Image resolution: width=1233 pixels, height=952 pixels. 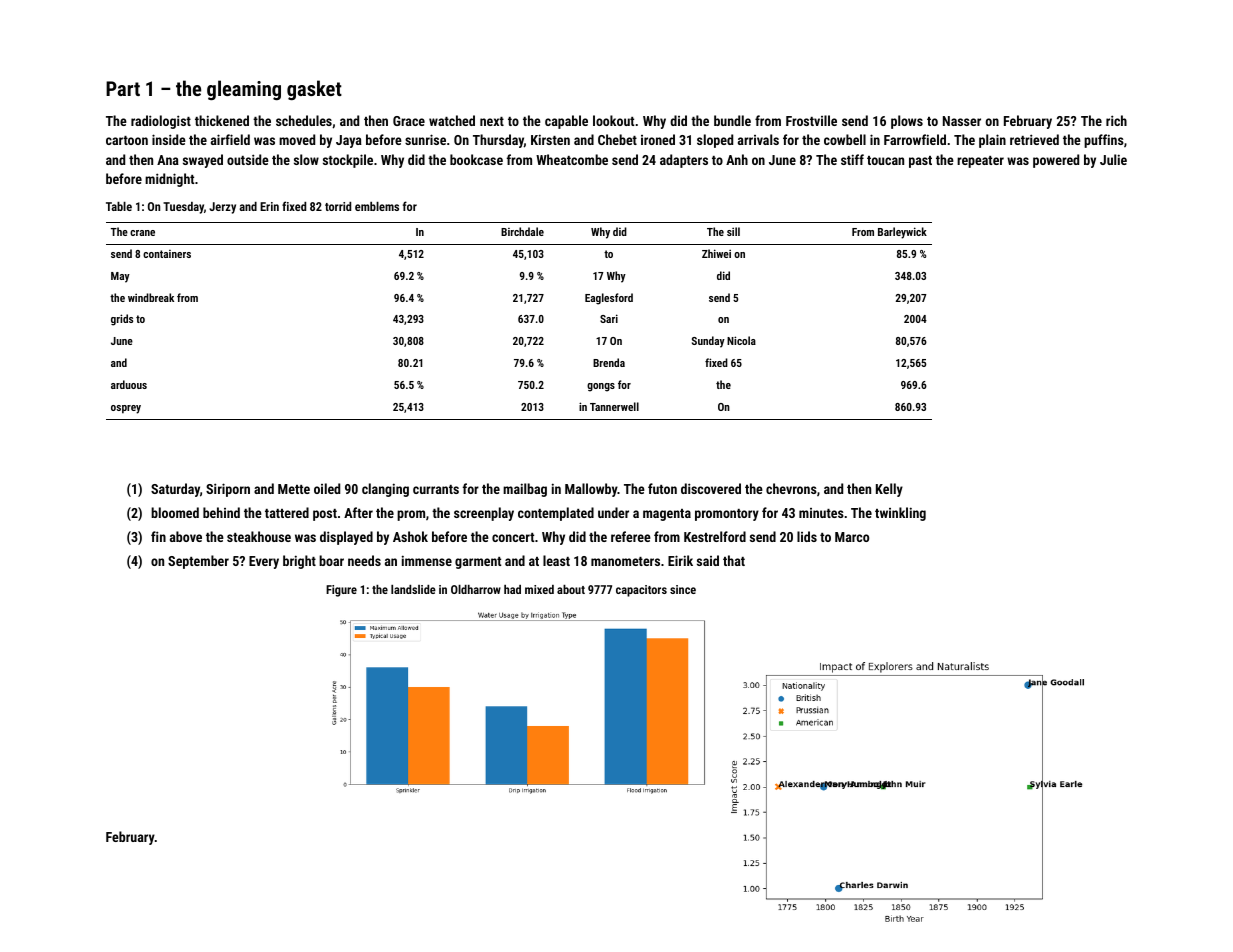 I want to click on capacitors, so click(x=641, y=591).
